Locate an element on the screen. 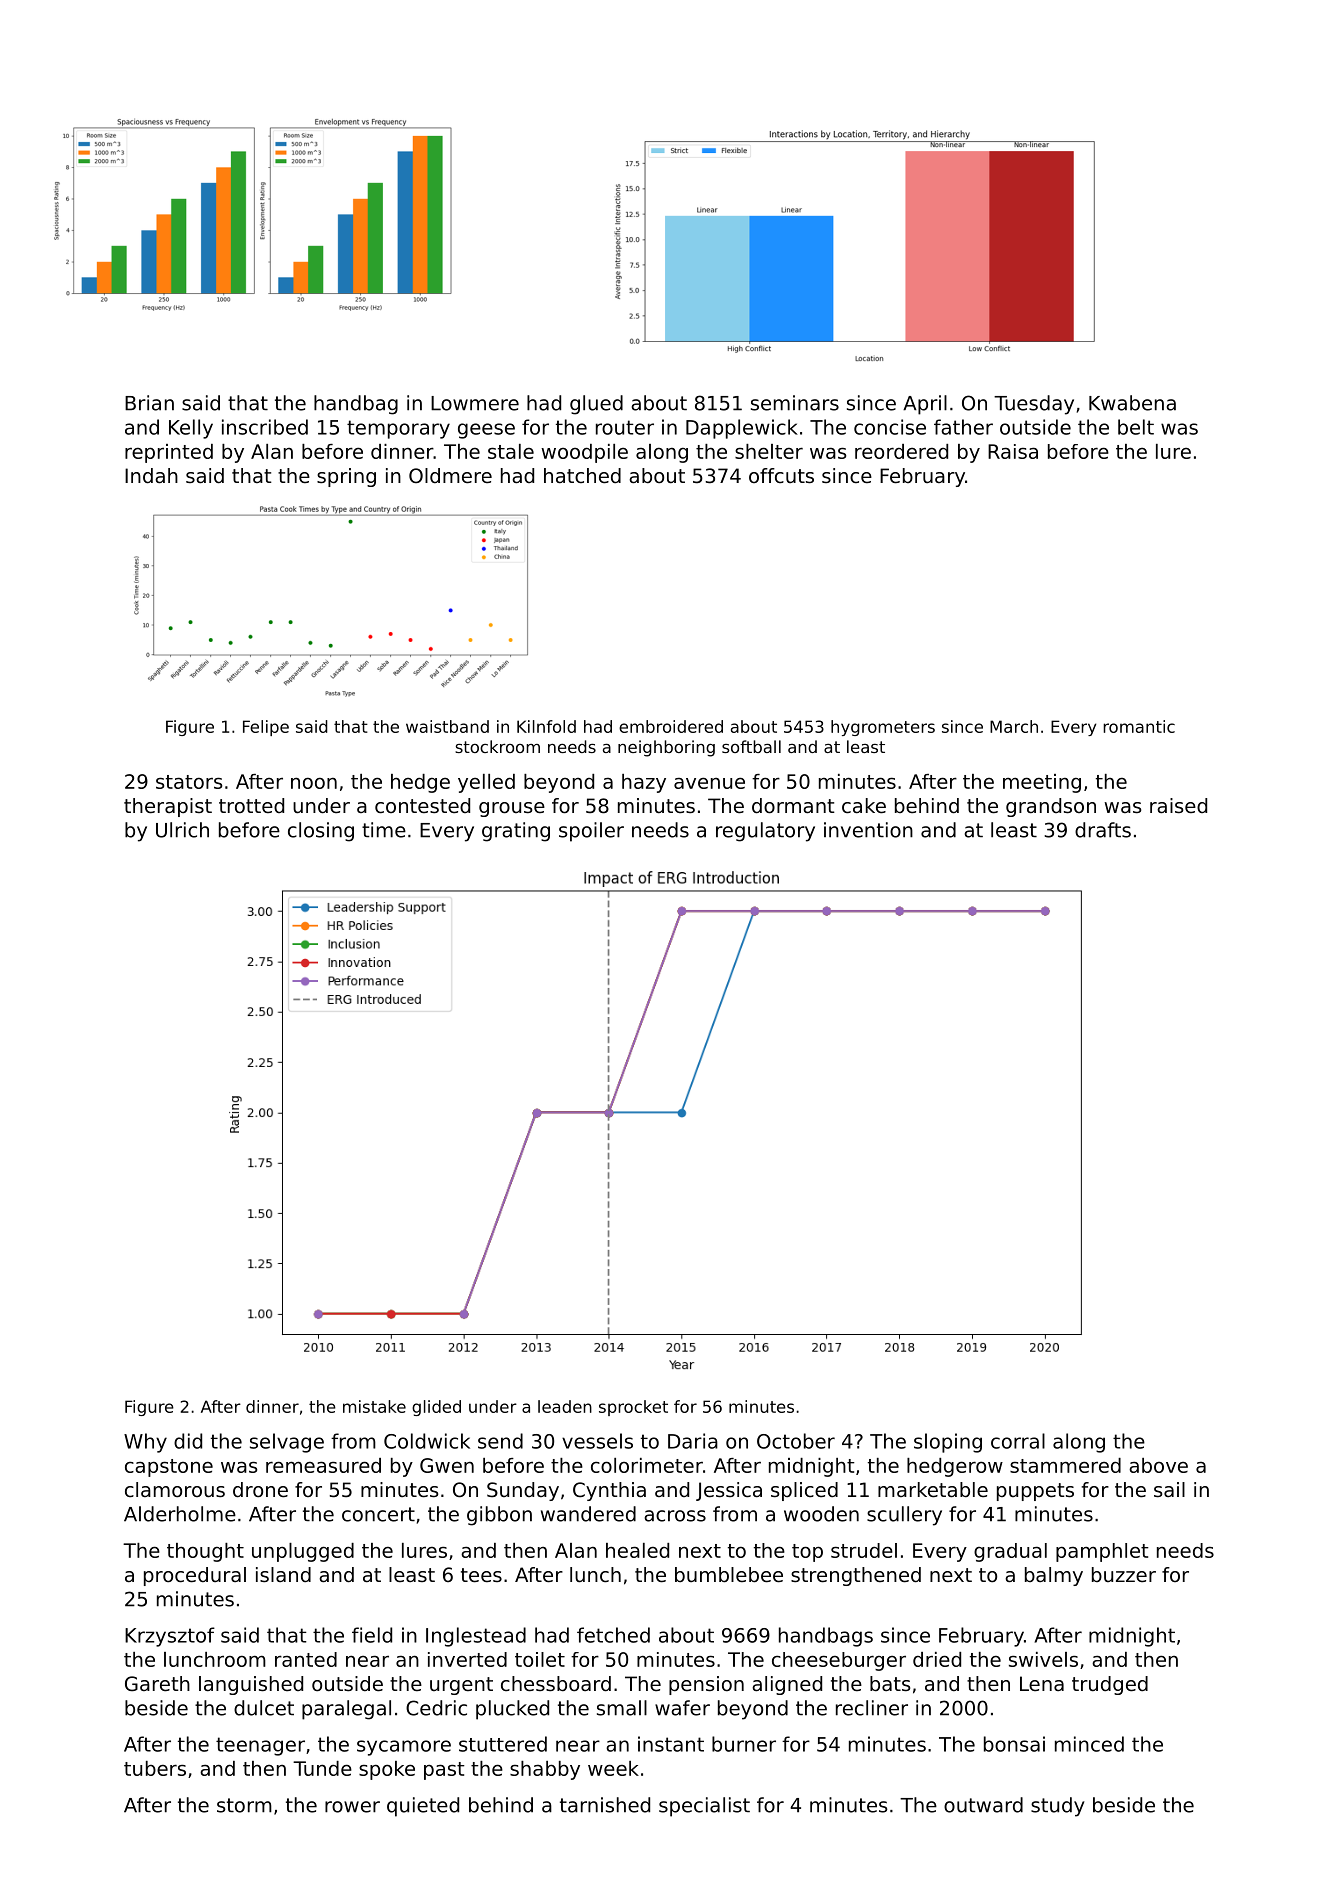  spring is located at coordinates (346, 477).
